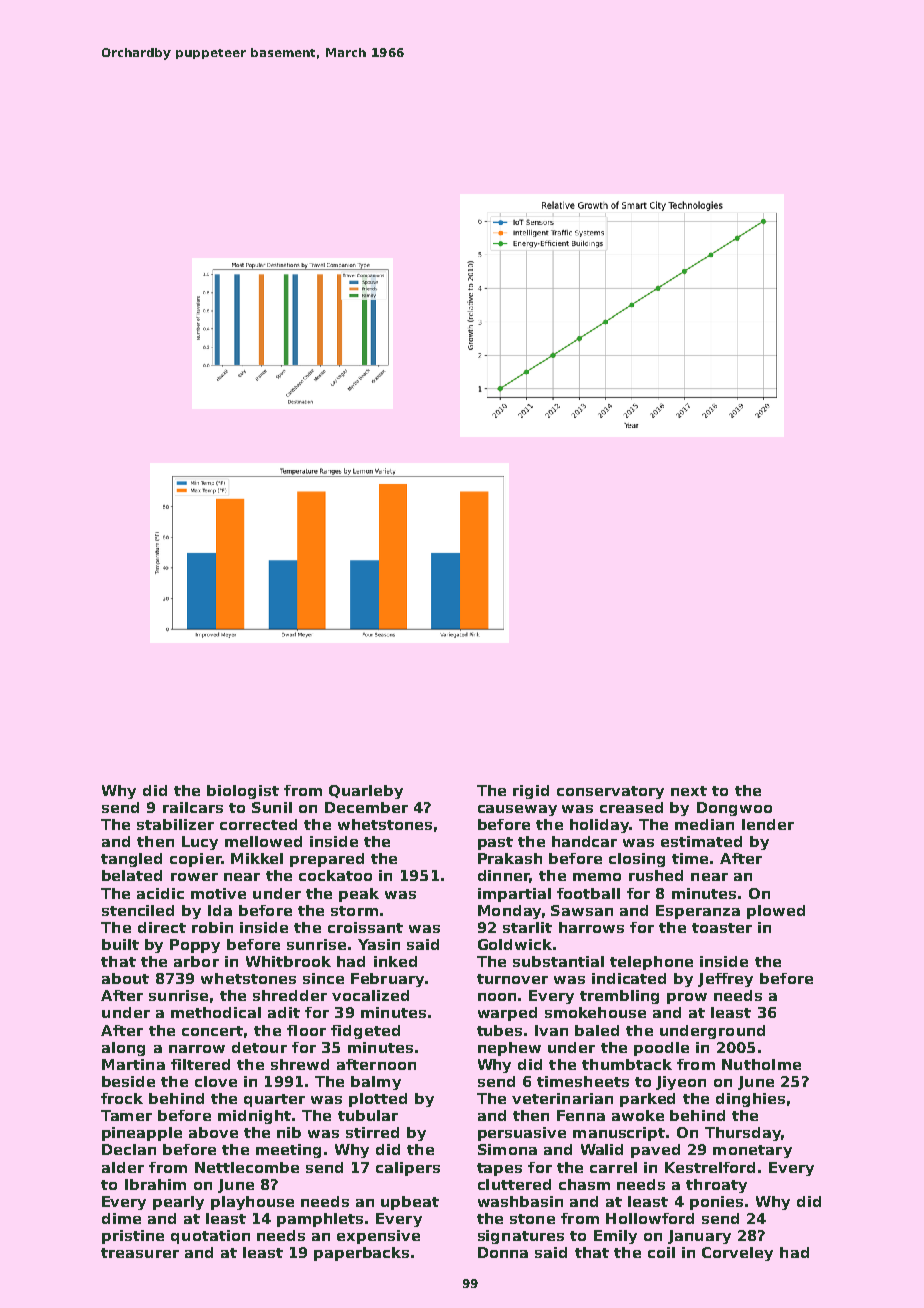 The height and width of the screenshot is (1308, 924). I want to click on substantial, so click(558, 961).
